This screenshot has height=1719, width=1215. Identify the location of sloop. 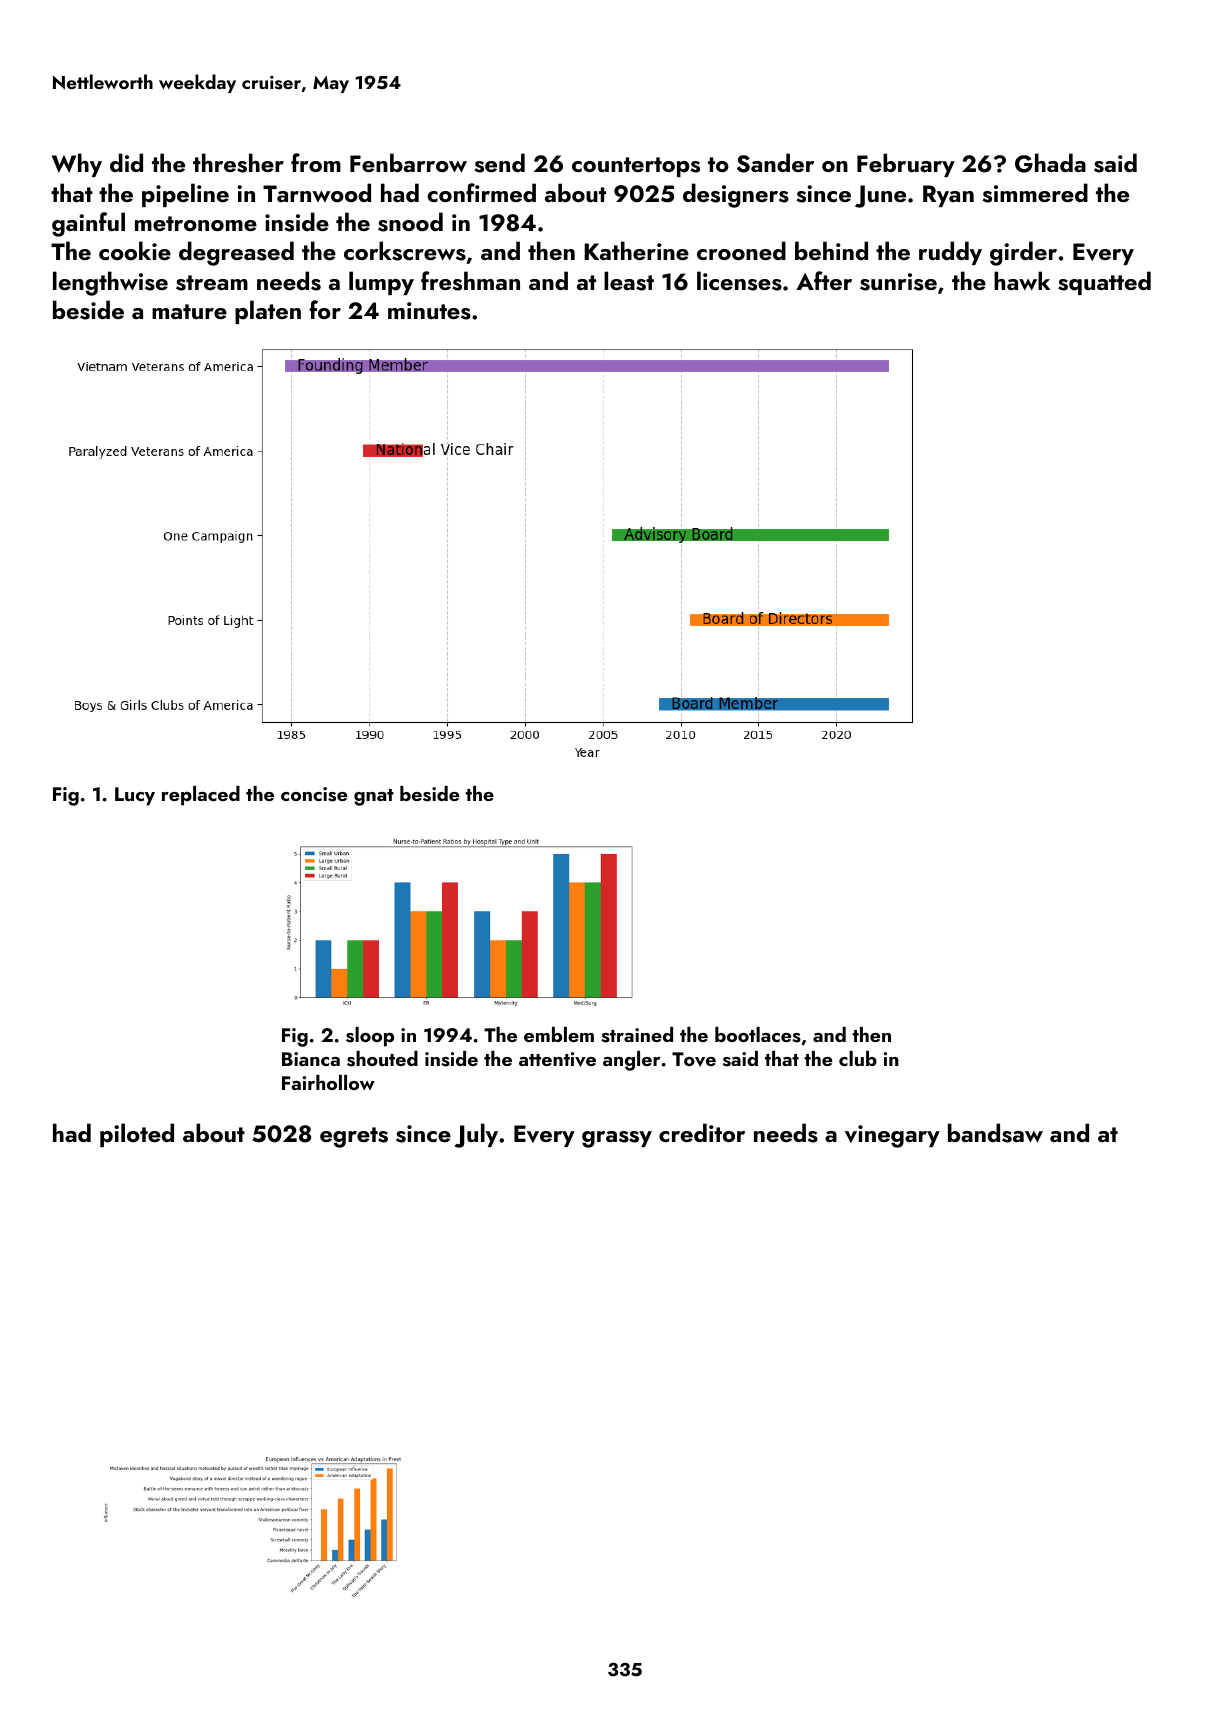
(370, 1037).
